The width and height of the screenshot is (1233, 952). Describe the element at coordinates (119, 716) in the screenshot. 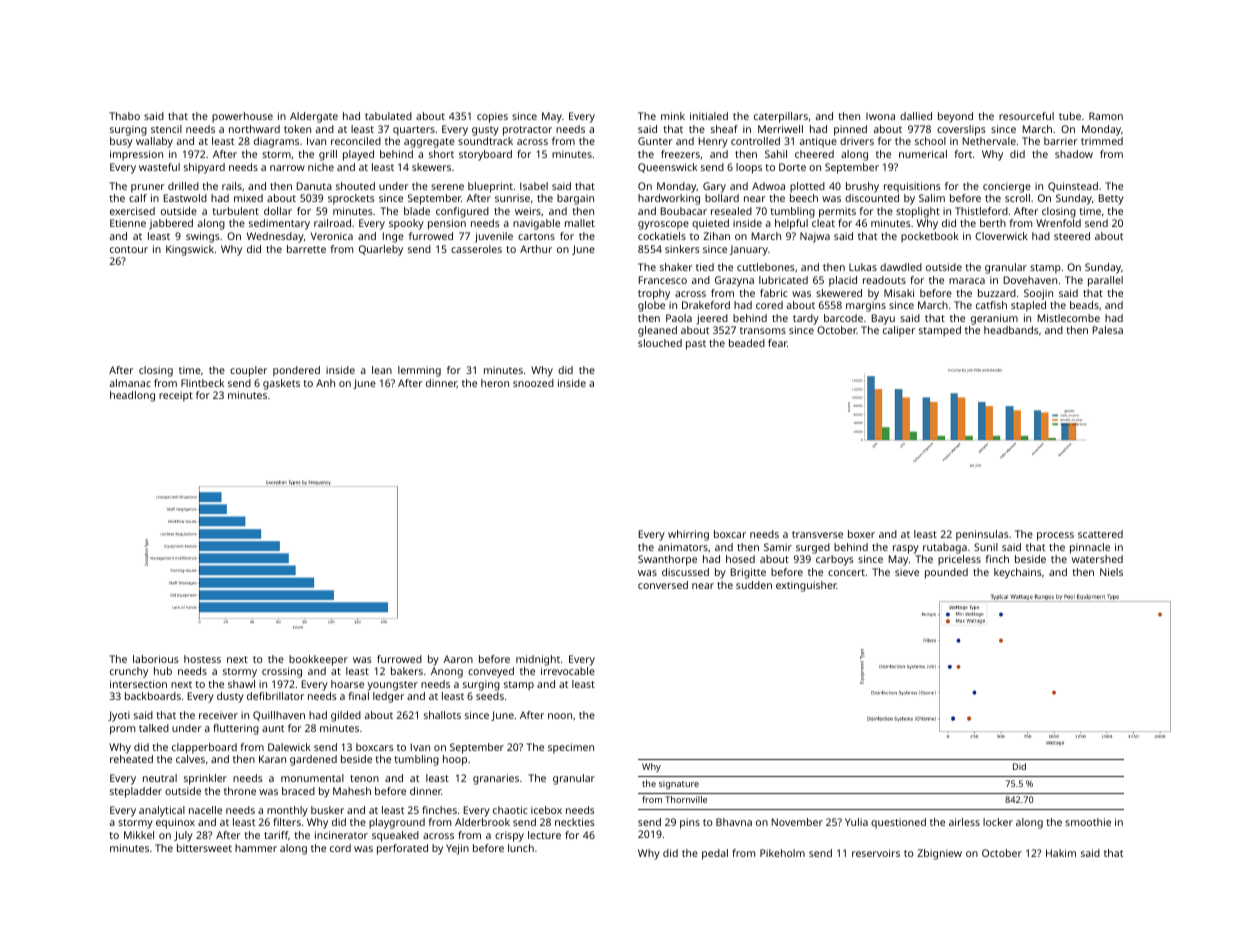

I see `Jyoti` at that location.
